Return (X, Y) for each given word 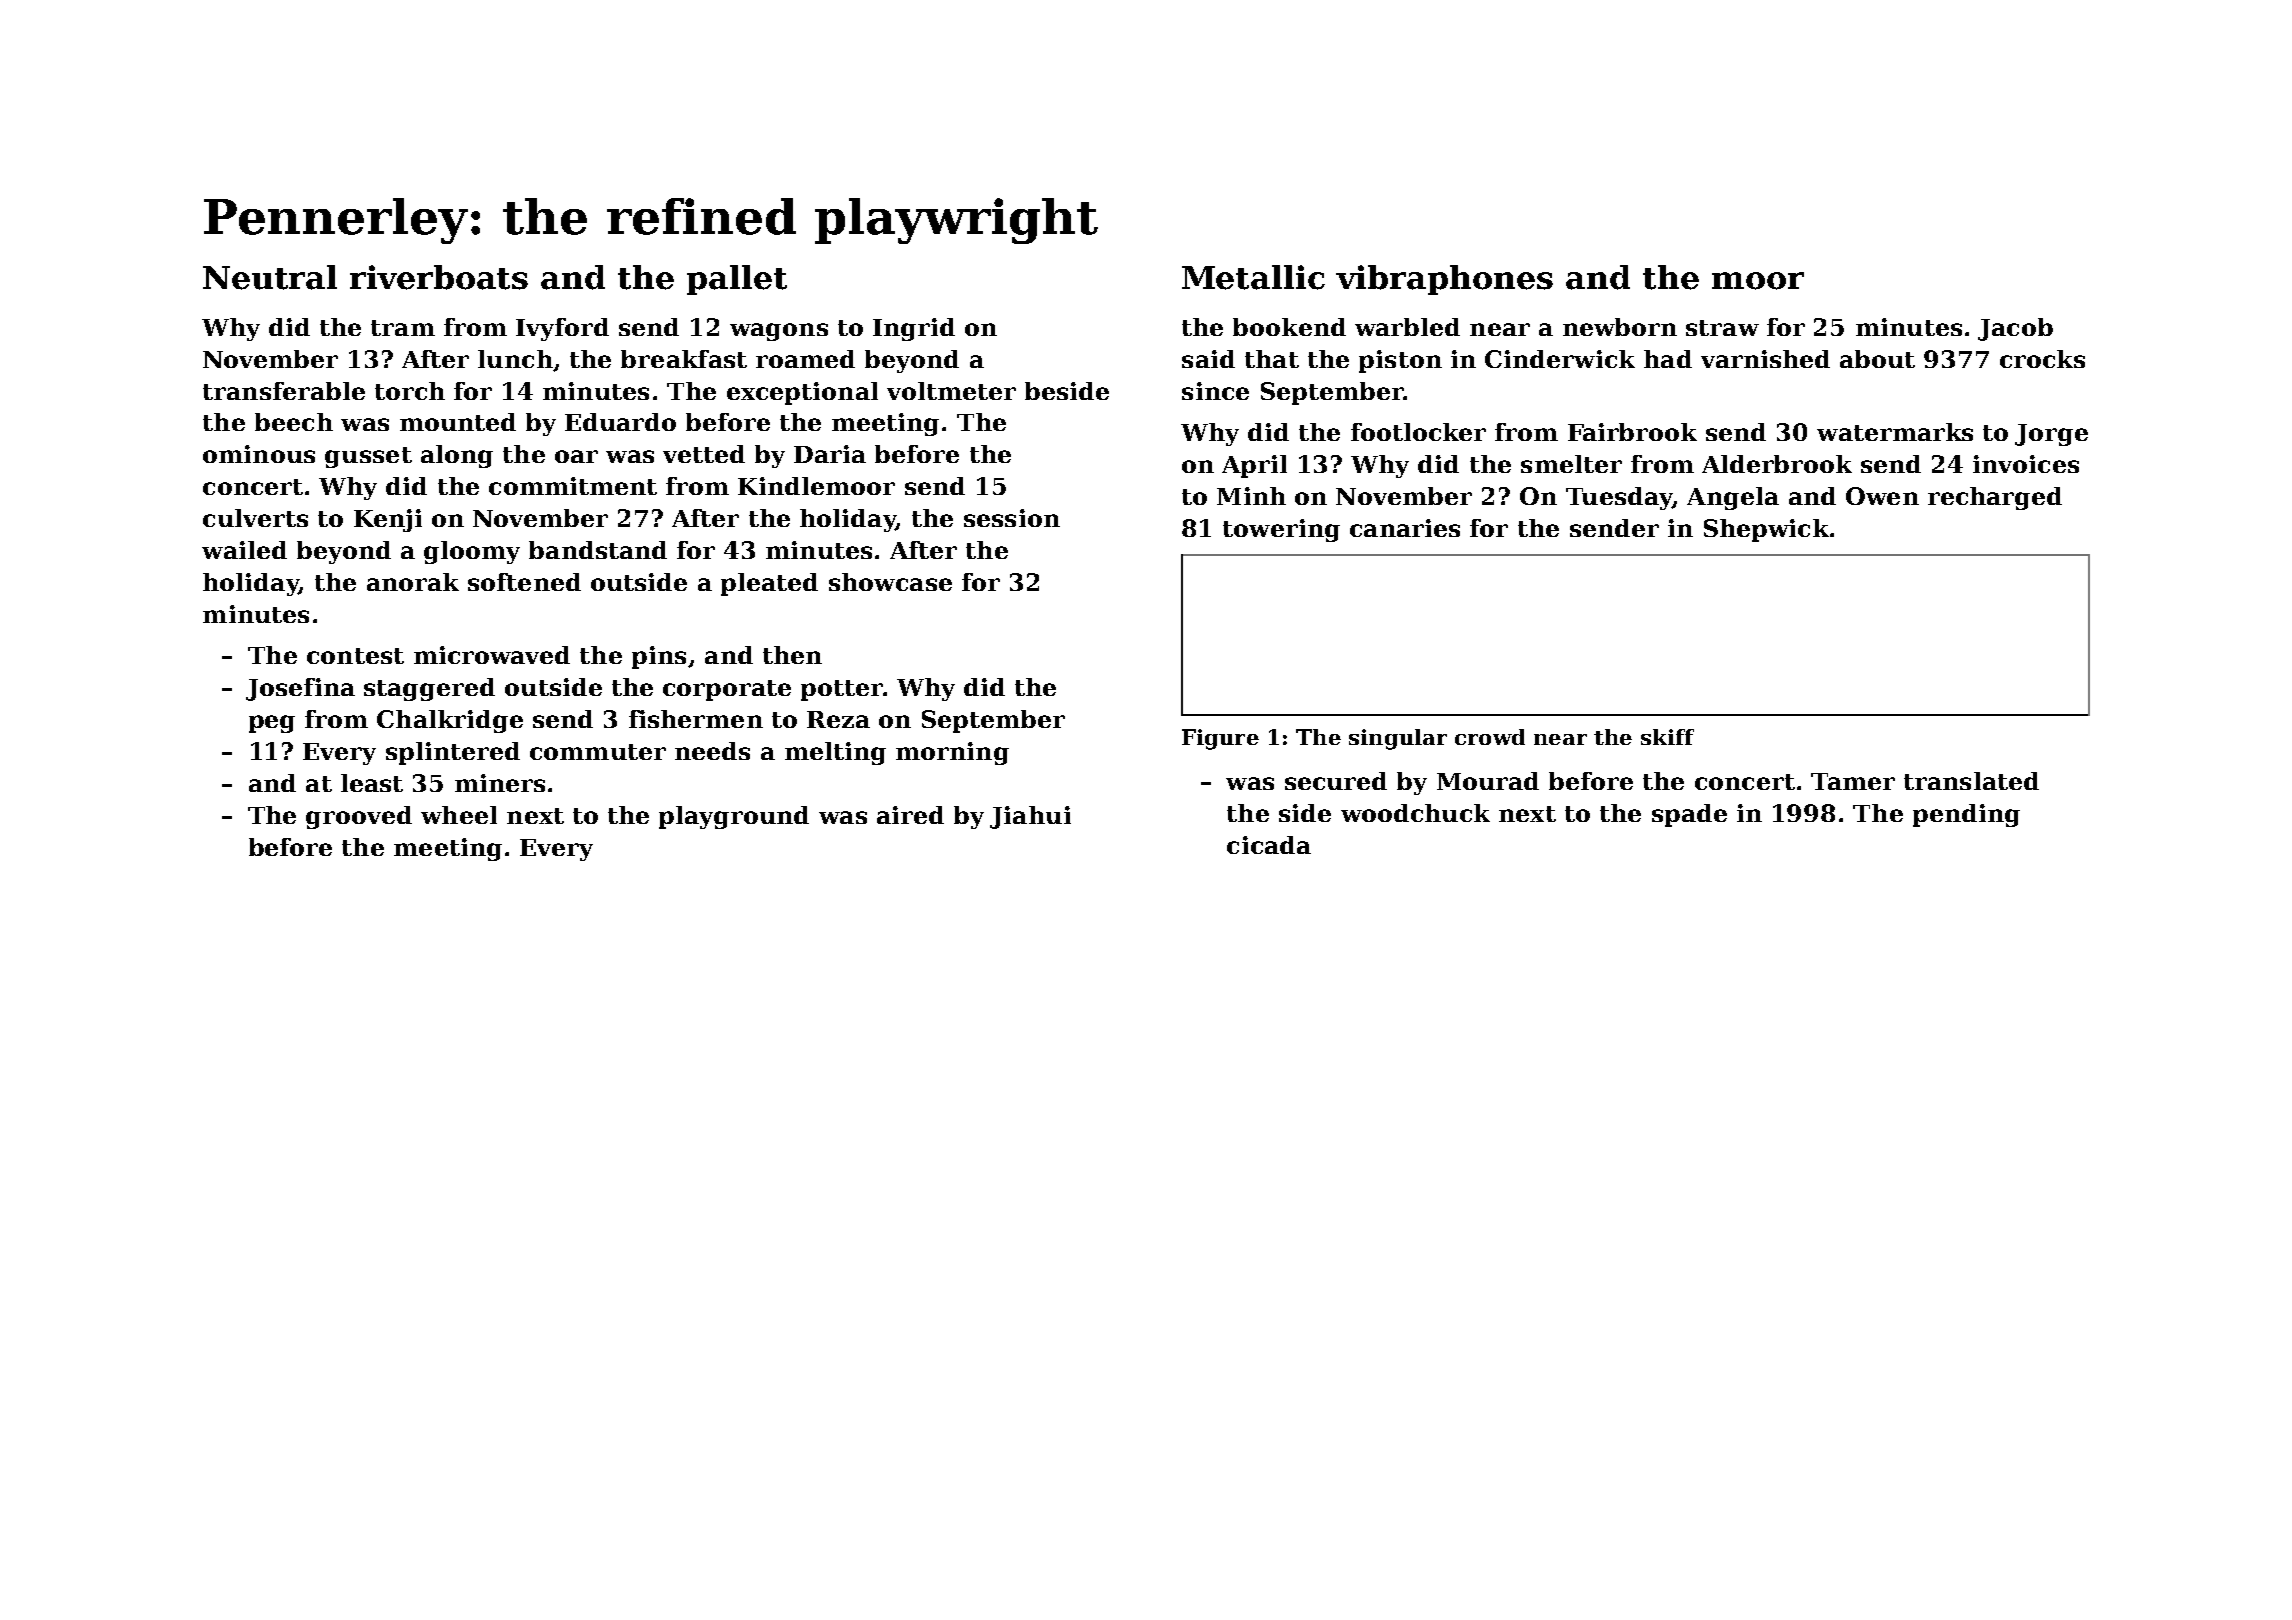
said (1208, 359)
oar (576, 456)
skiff (1667, 737)
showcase (890, 582)
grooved (359, 817)
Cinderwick (1560, 359)
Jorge (2051, 435)
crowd (1490, 737)
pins (659, 657)
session (1012, 518)
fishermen (696, 719)
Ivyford (562, 329)
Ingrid (914, 329)
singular (1398, 739)
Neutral (270, 277)
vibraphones (1444, 280)
